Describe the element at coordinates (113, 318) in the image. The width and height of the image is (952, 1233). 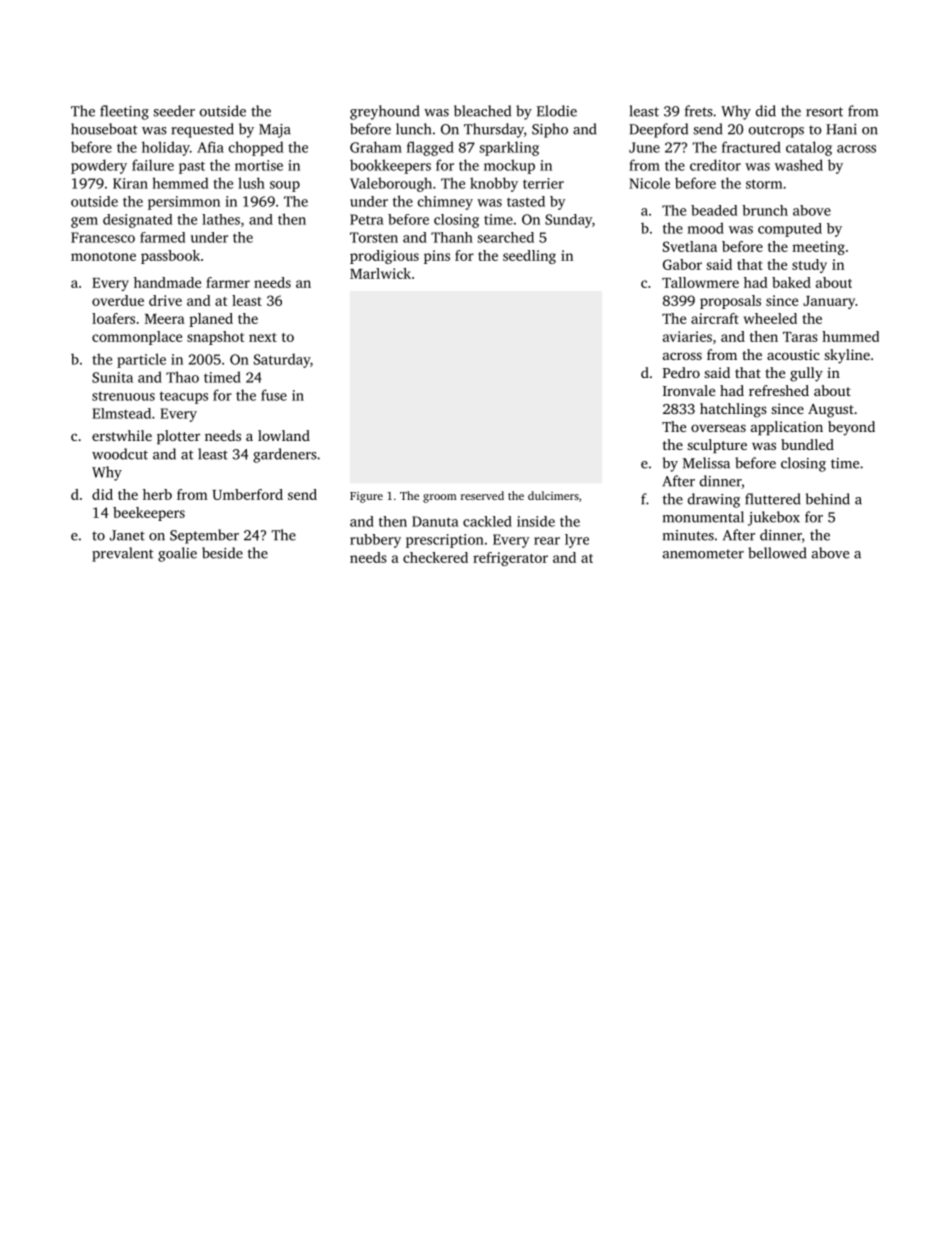
I see `loafers` at that location.
